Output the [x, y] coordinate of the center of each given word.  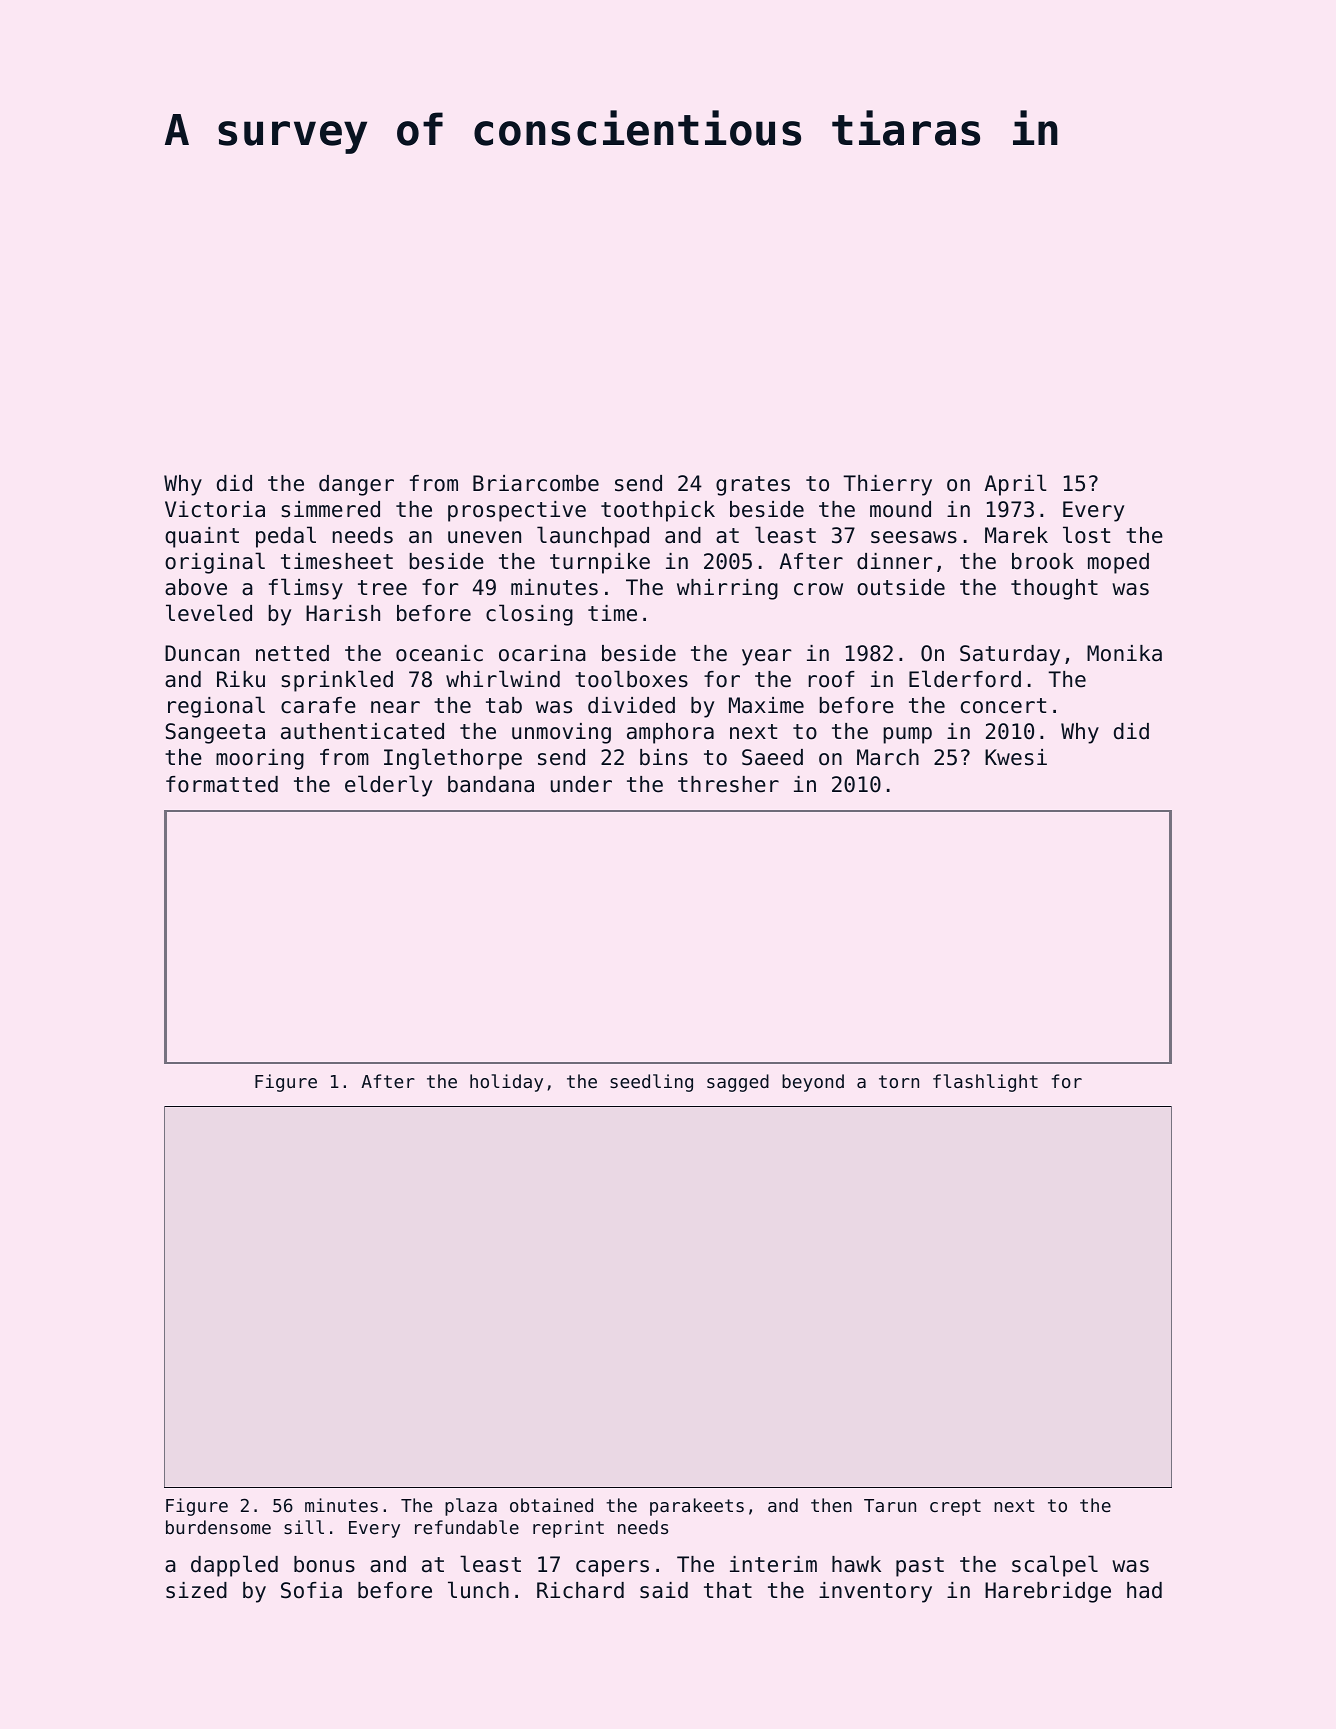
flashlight [985, 1083]
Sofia [311, 1590]
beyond [813, 1083]
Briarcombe [536, 483]
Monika [1124, 653]
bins [664, 757]
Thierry [887, 485]
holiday [506, 1083]
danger [356, 485]
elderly [388, 786]
